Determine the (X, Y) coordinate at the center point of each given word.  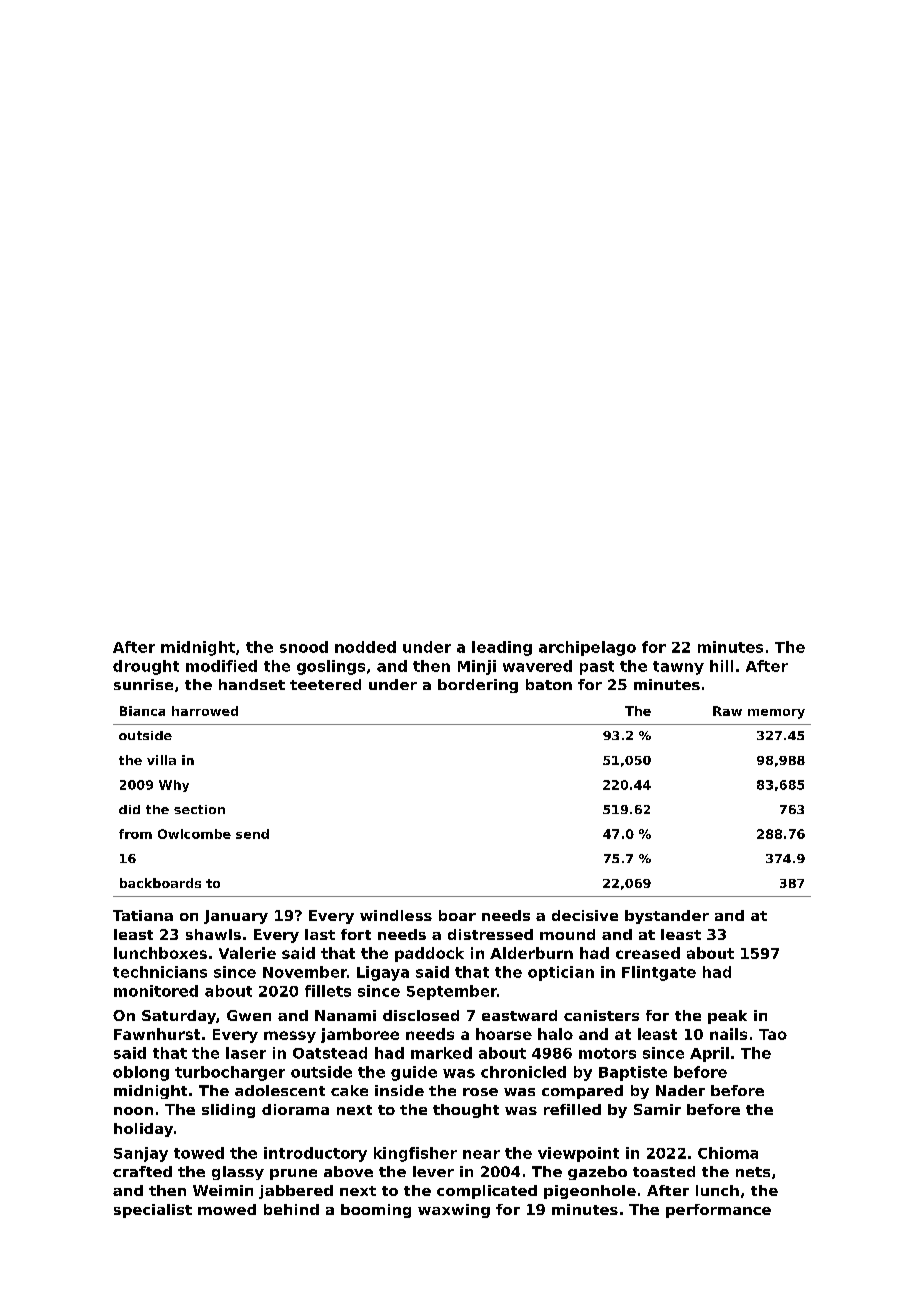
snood (304, 647)
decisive (585, 915)
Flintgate (659, 973)
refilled (572, 1109)
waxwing (454, 1211)
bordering (478, 686)
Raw (727, 711)
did (129, 809)
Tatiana (143, 915)
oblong (141, 1073)
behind (291, 1209)
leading (502, 648)
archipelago (587, 648)
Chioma (728, 1153)
